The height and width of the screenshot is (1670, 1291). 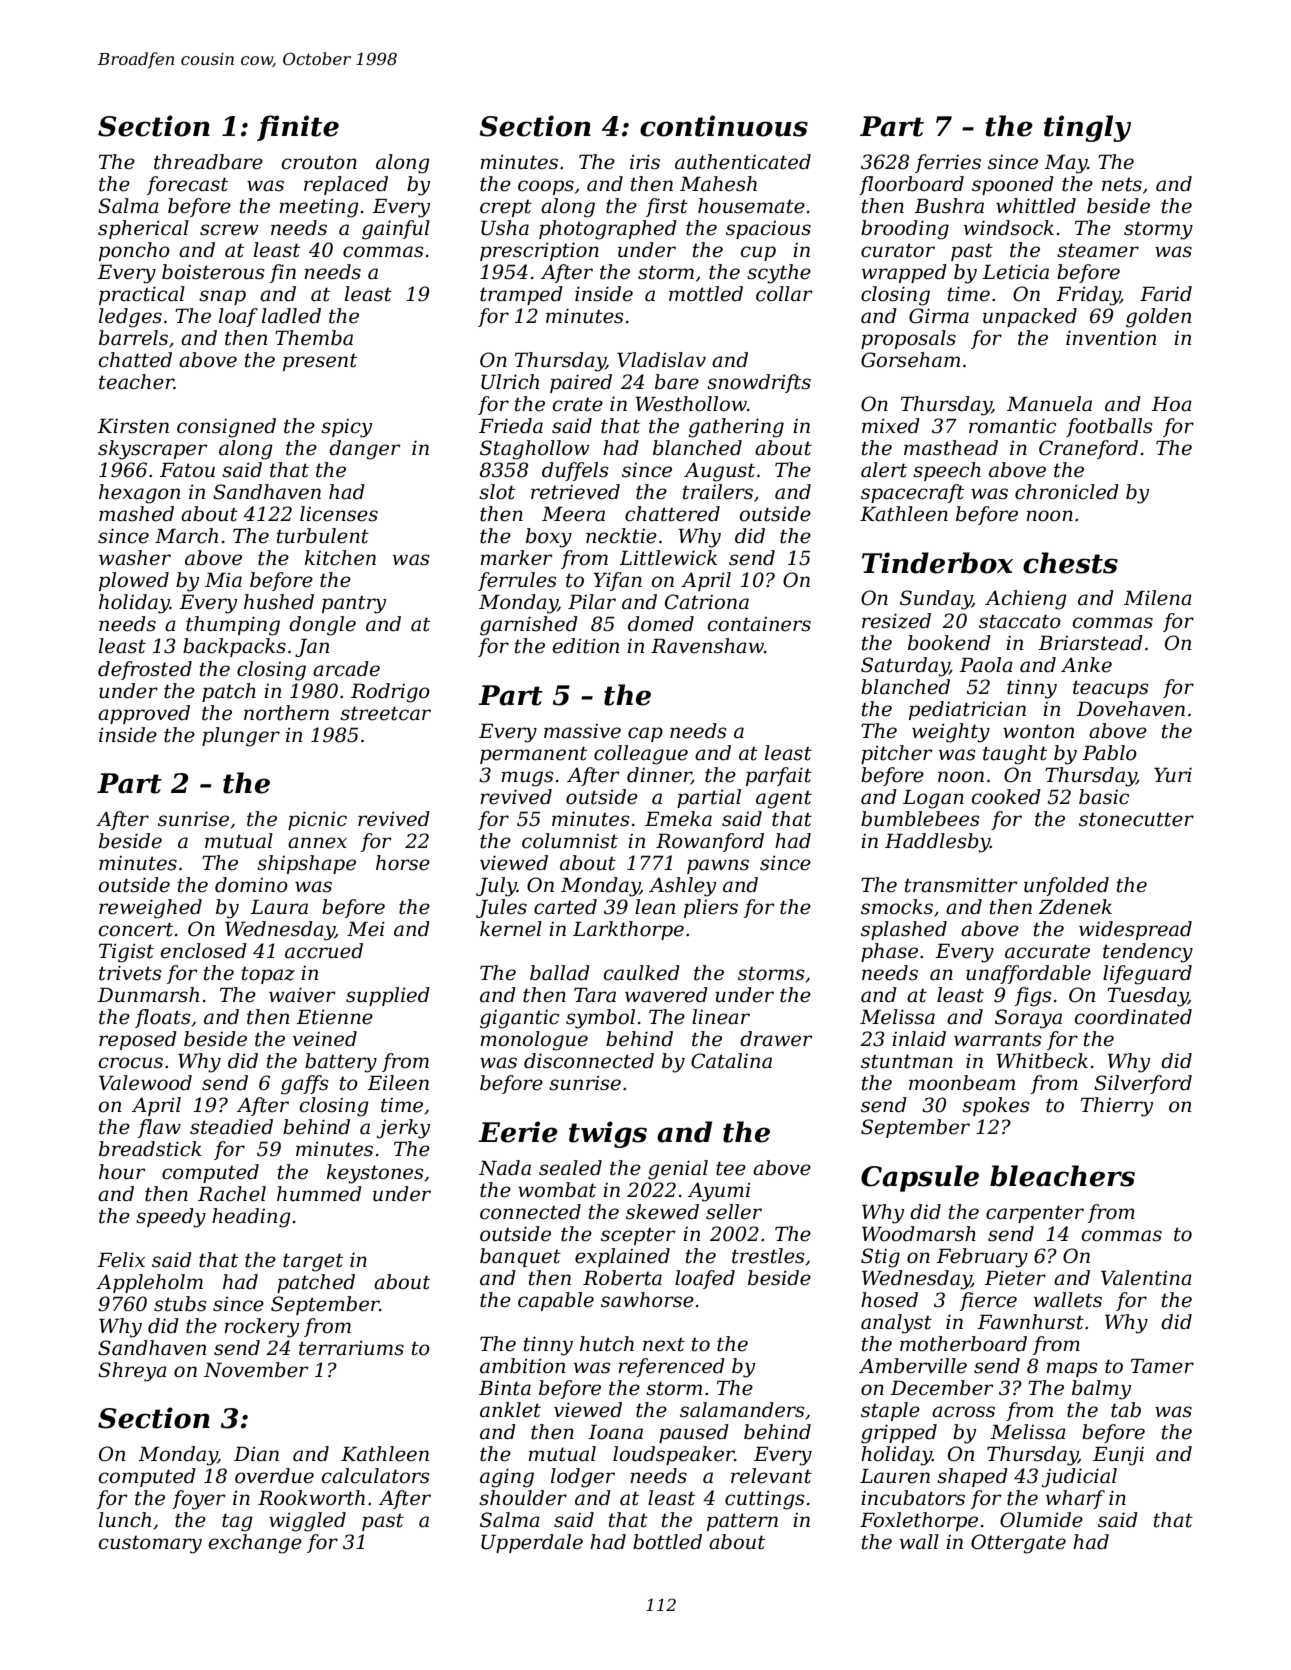 I want to click on pliers, so click(x=711, y=908).
